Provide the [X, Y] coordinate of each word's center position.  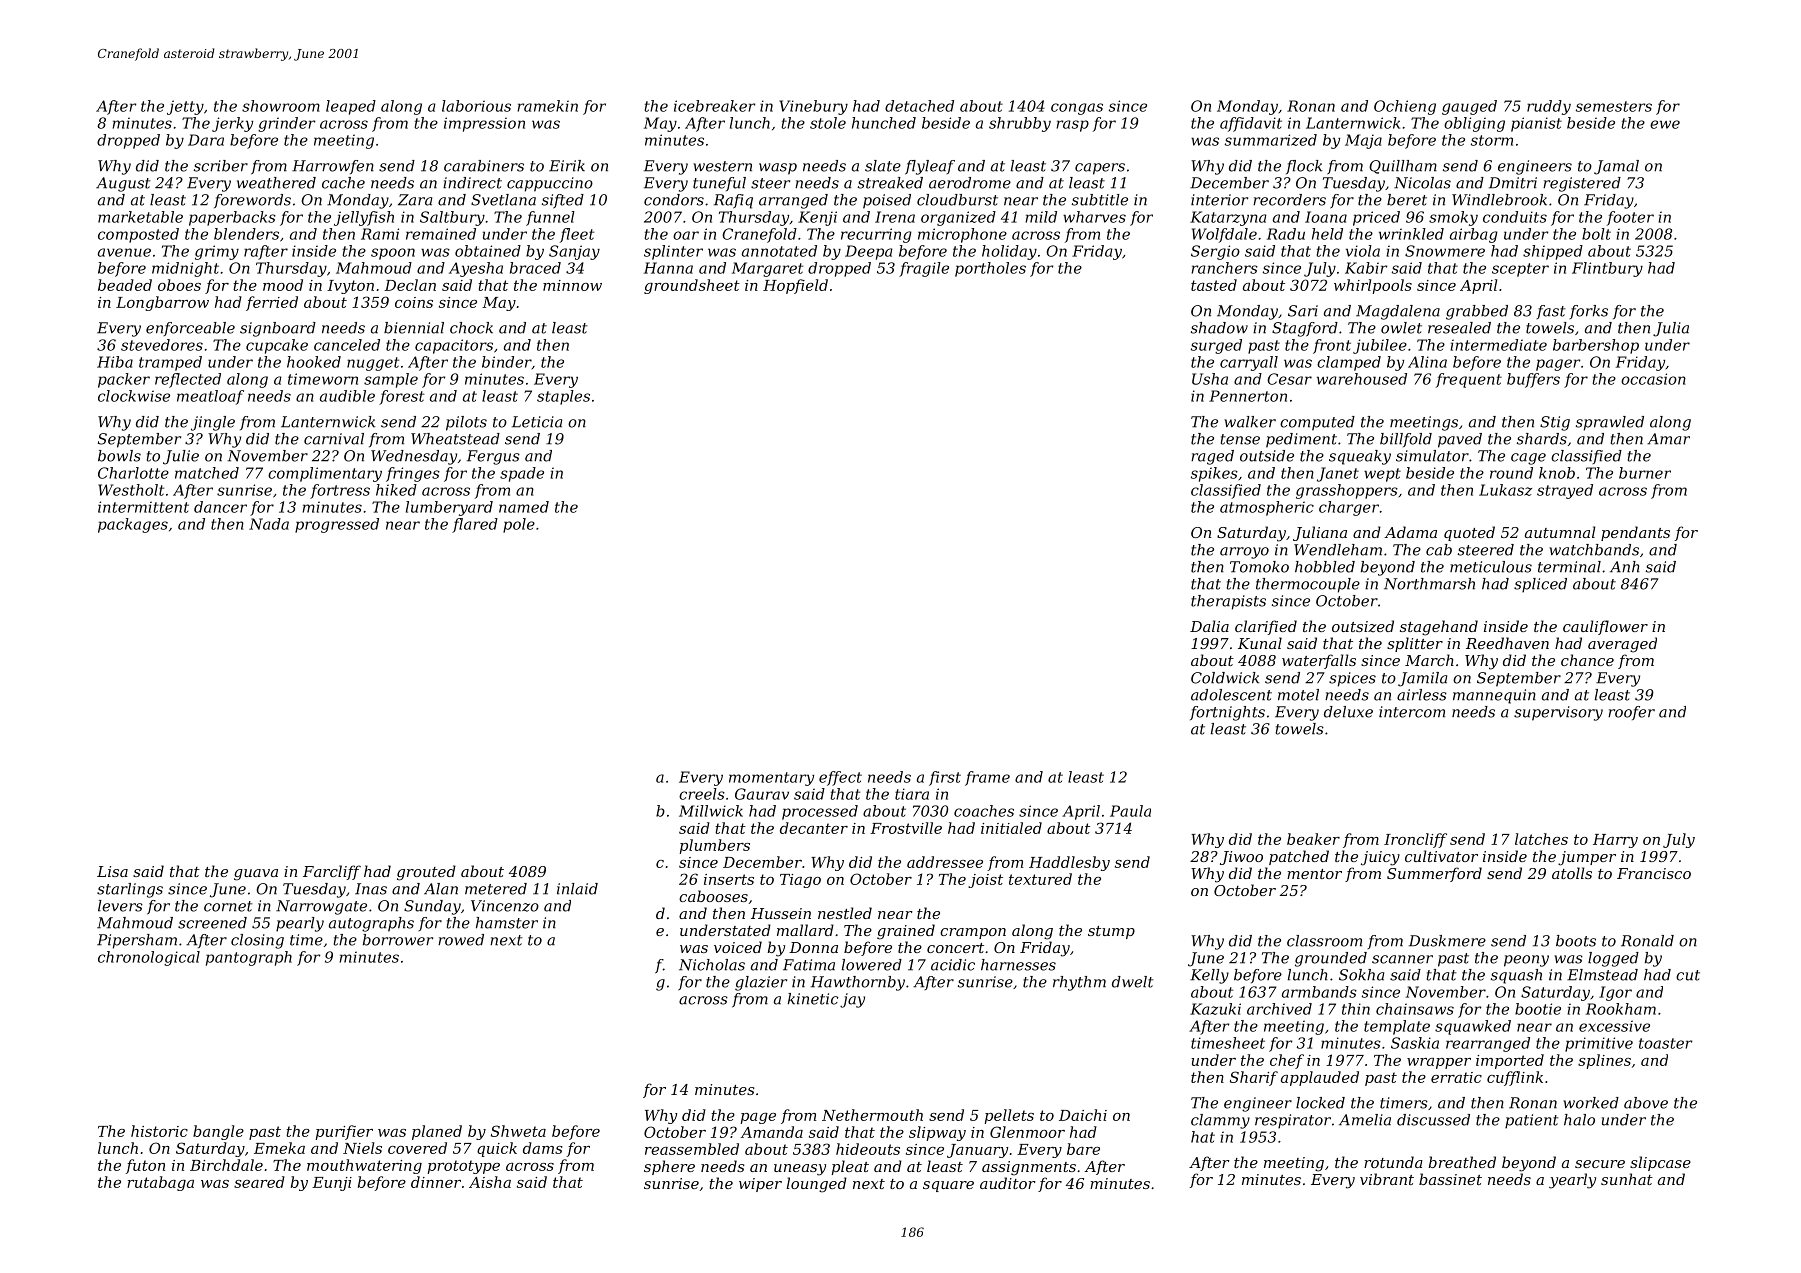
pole [519, 525]
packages [133, 525]
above [1646, 1103]
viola [1363, 251]
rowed [461, 940]
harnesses [1018, 965]
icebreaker [714, 106]
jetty [185, 107]
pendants [1635, 533]
